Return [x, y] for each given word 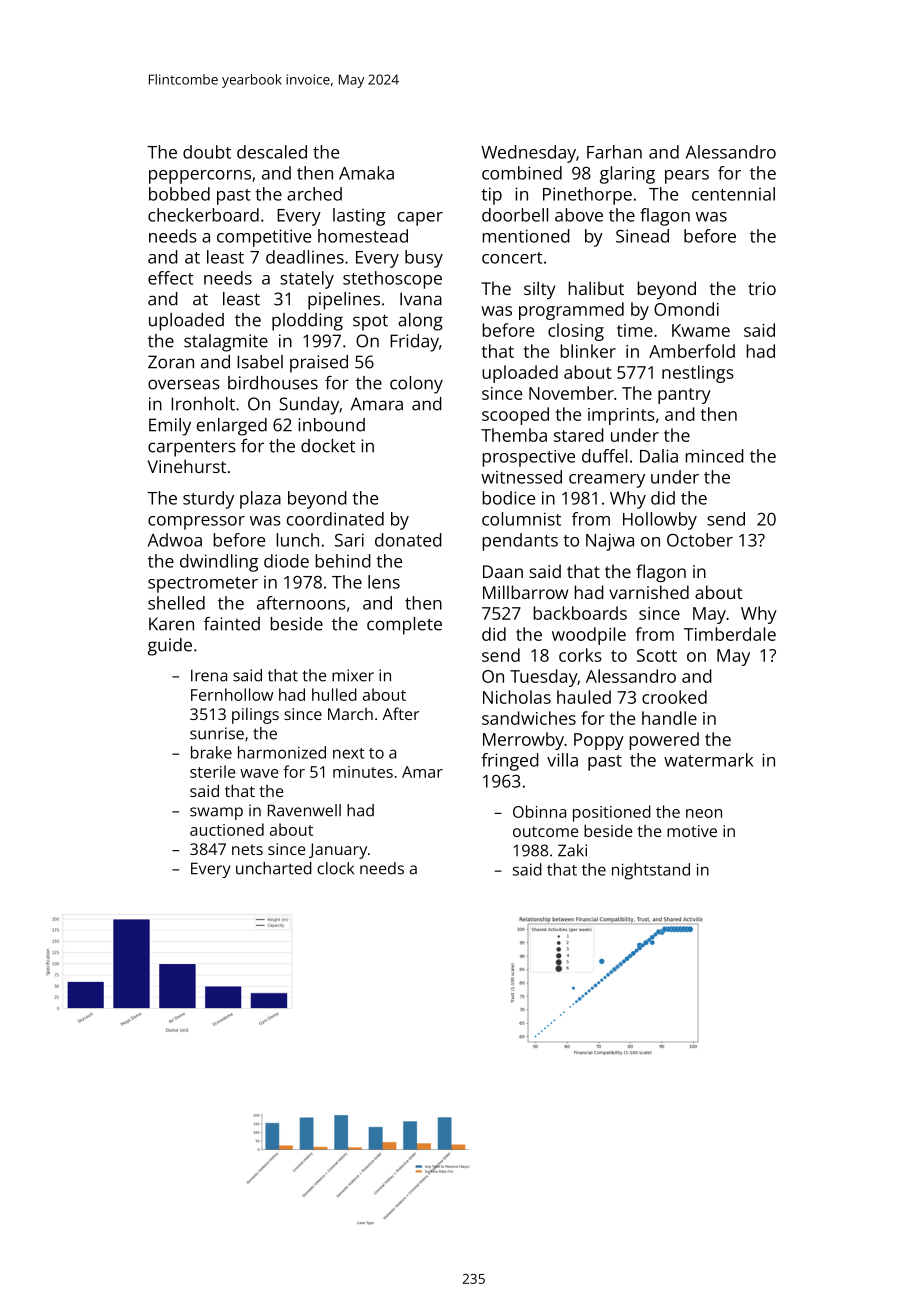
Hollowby [660, 521]
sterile [212, 771]
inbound [331, 425]
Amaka [366, 173]
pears [687, 177]
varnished [649, 592]
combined [522, 173]
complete [404, 626]
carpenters [192, 449]
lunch [297, 540]
